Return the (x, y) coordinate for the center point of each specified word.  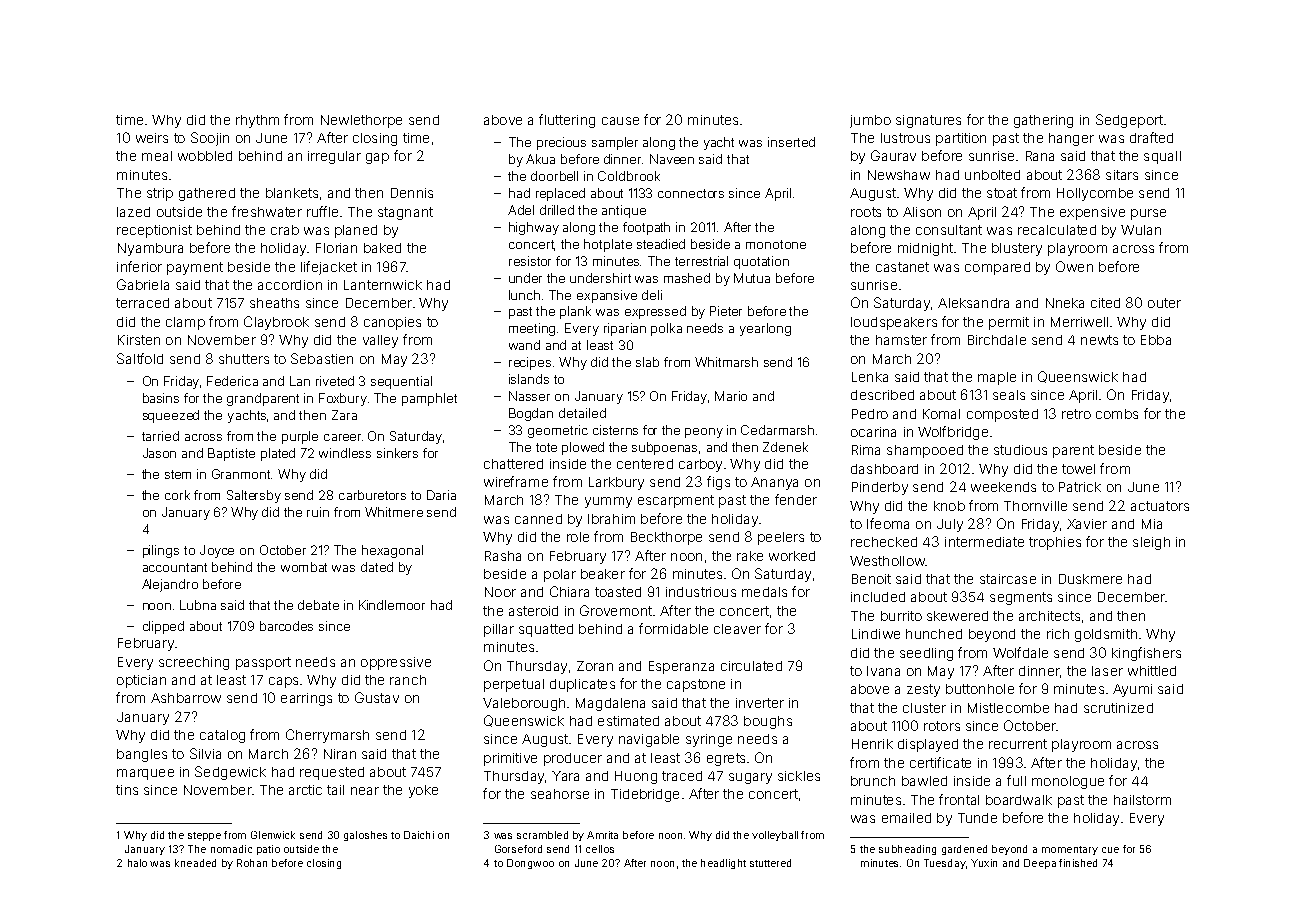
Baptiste (231, 454)
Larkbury (616, 483)
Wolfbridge (953, 433)
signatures (928, 121)
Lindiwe (876, 634)
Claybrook (276, 323)
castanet (902, 267)
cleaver (737, 629)
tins (127, 790)
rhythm (257, 121)
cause (620, 121)
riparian (625, 329)
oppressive (396, 663)
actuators (1160, 506)
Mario (731, 396)
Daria (441, 495)
